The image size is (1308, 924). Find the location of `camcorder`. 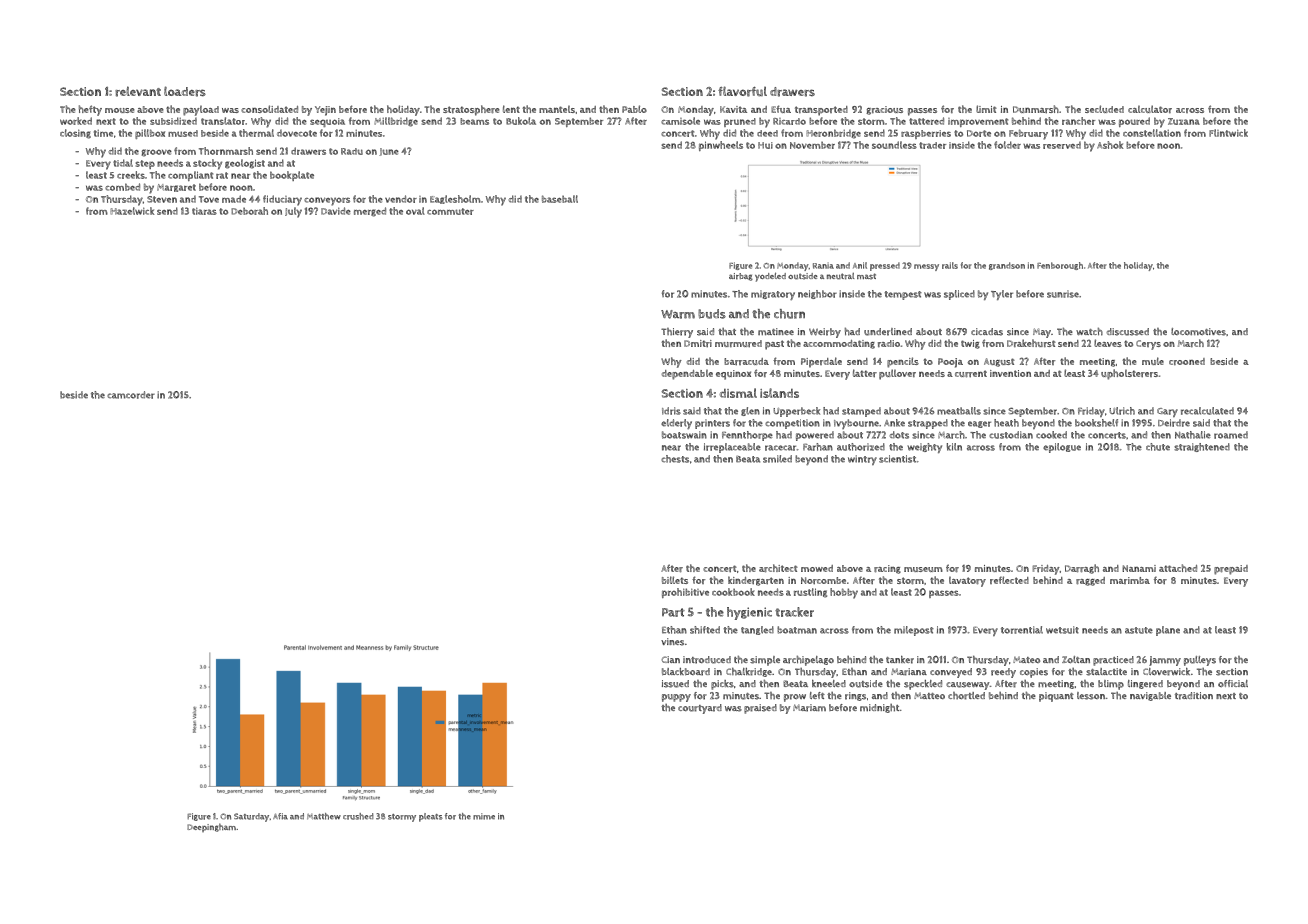

camcorder is located at coordinates (131, 395).
